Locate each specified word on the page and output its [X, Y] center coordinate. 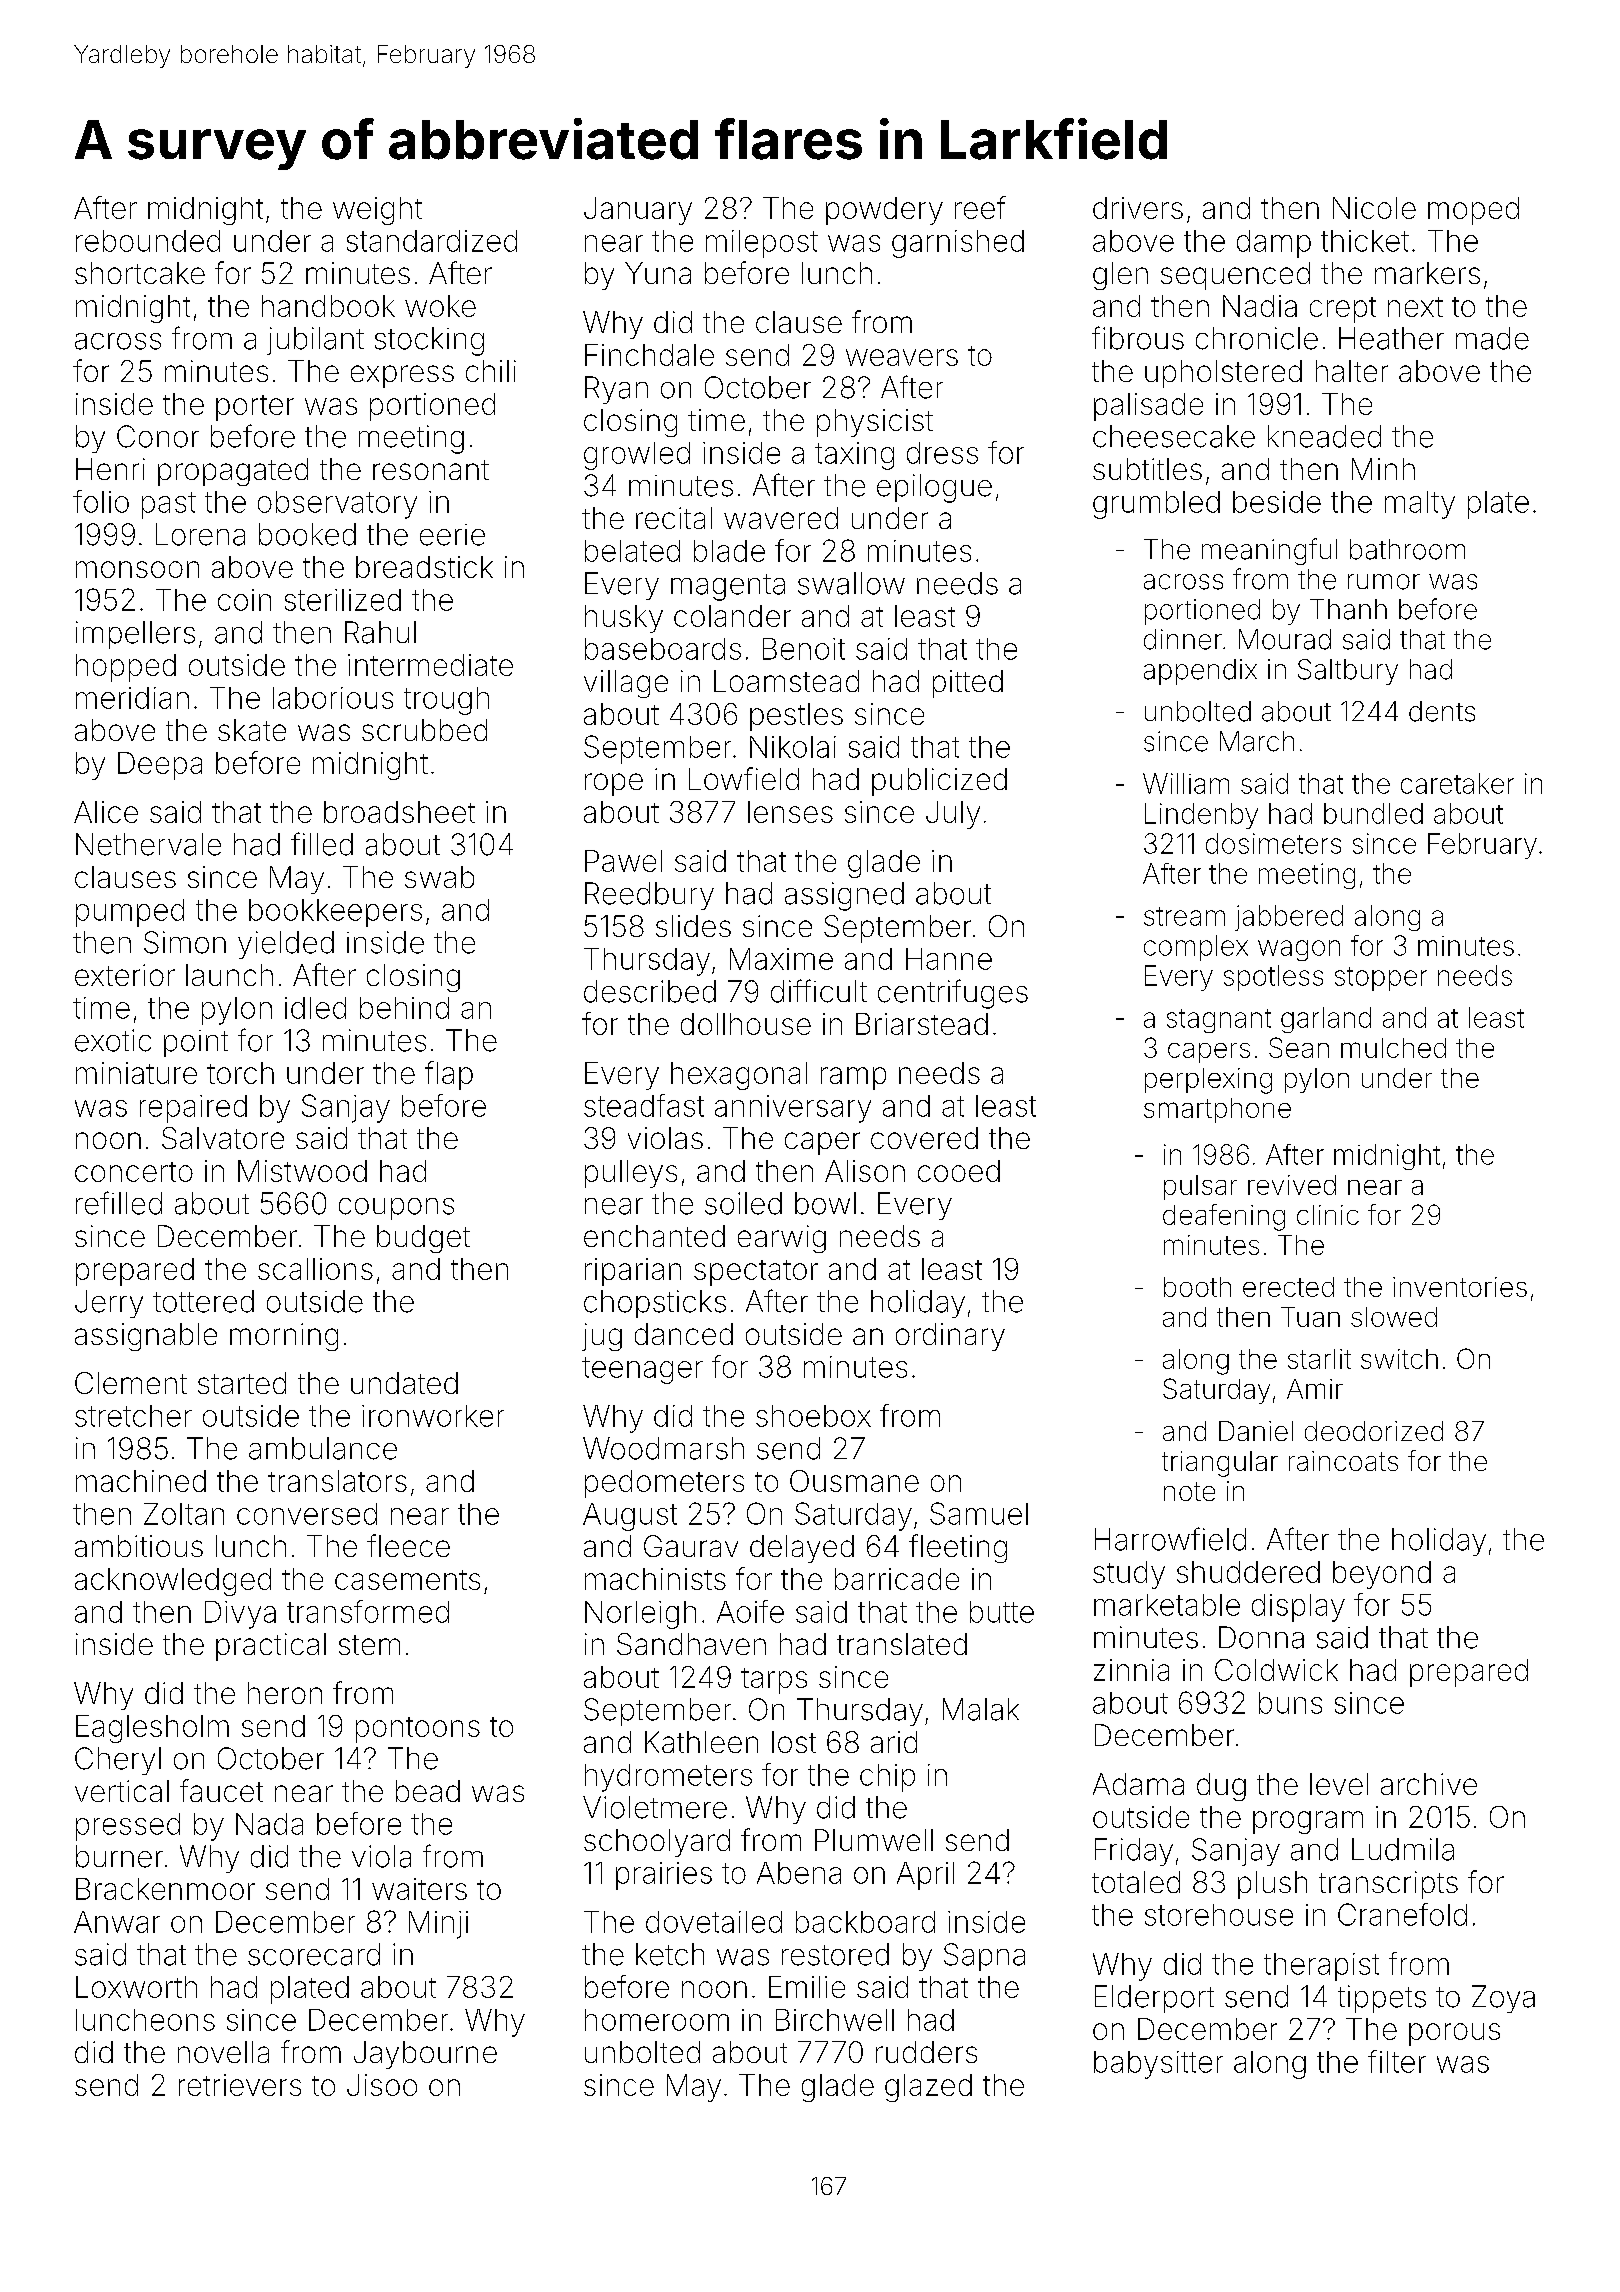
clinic [1328, 1215]
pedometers [664, 1484]
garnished [958, 244]
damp [1274, 244]
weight [377, 211]
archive [1429, 1784]
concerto [134, 1172]
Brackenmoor [165, 1889]
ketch [670, 1954]
